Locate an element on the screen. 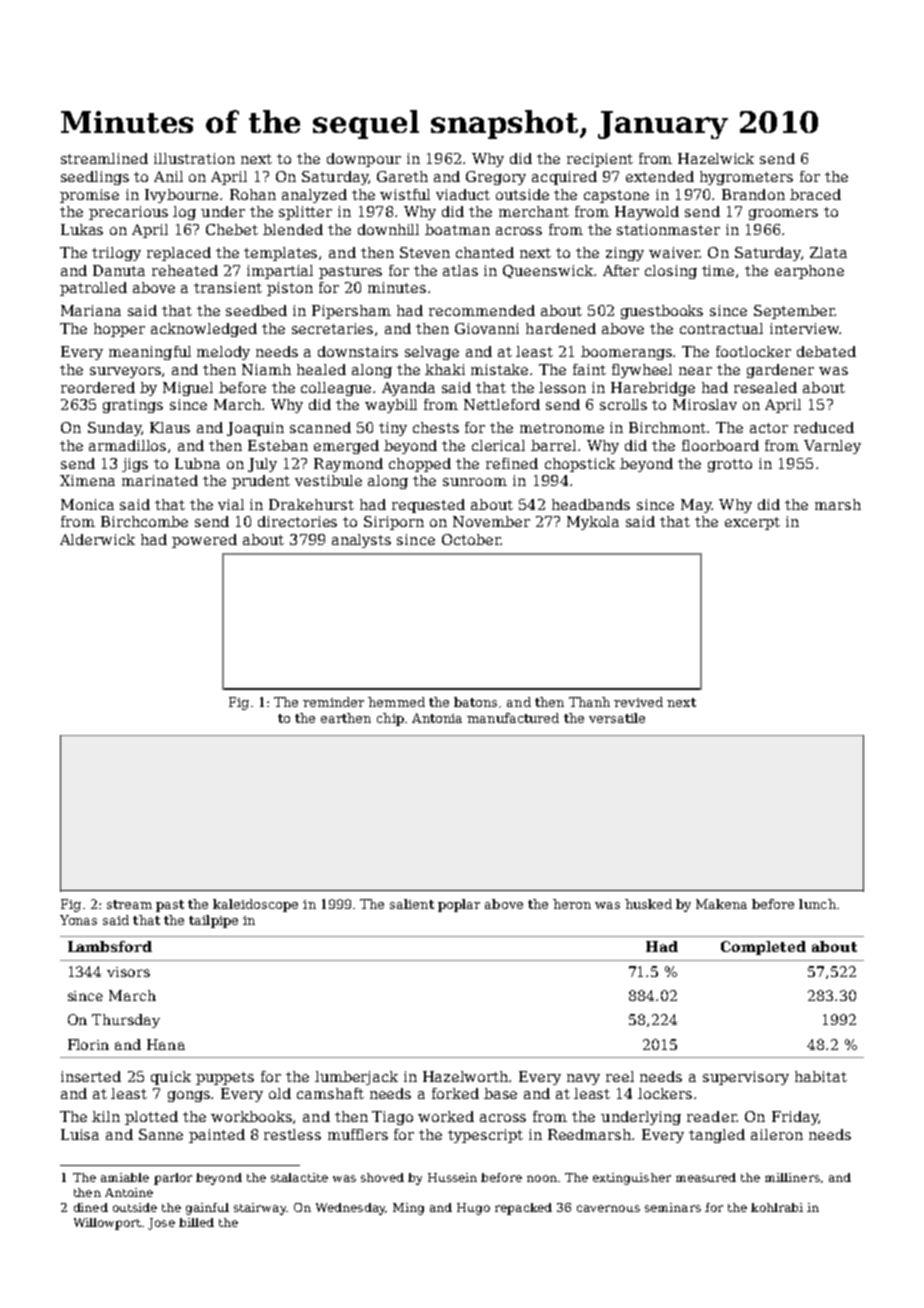 This screenshot has height=1308, width=924. batons is located at coordinates (475, 702).
